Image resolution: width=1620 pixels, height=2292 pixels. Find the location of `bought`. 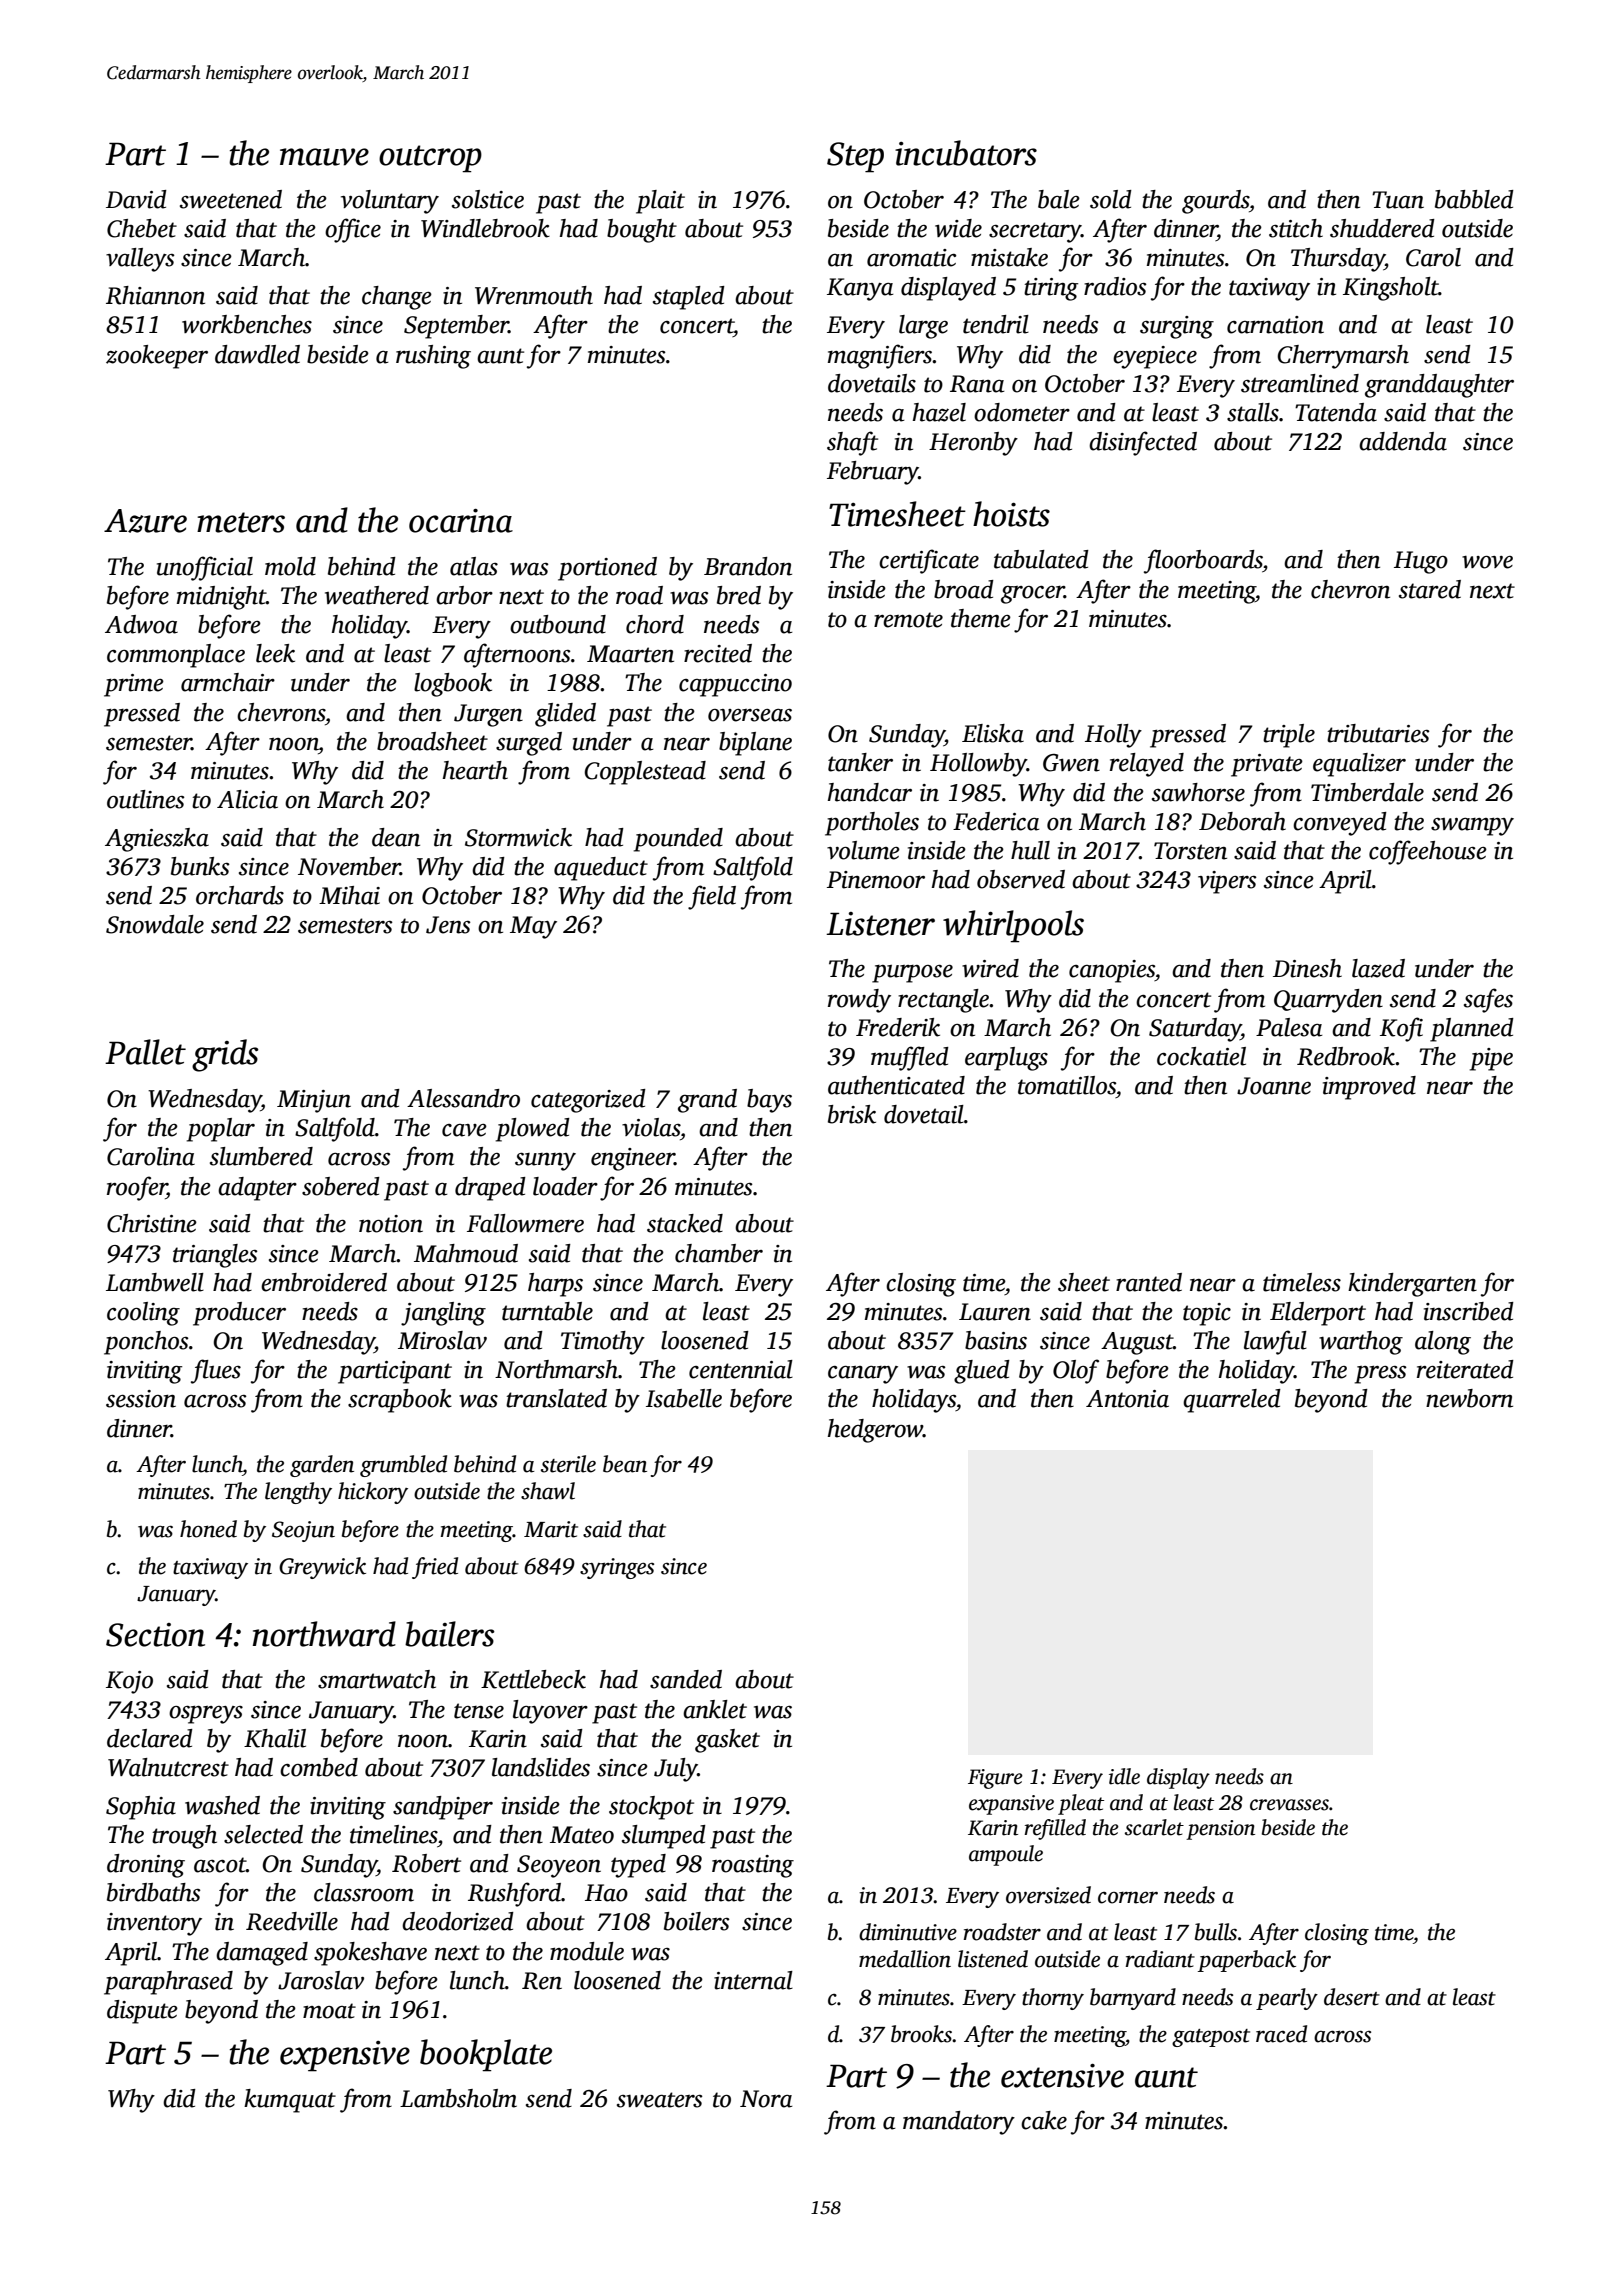

bought is located at coordinates (642, 231).
